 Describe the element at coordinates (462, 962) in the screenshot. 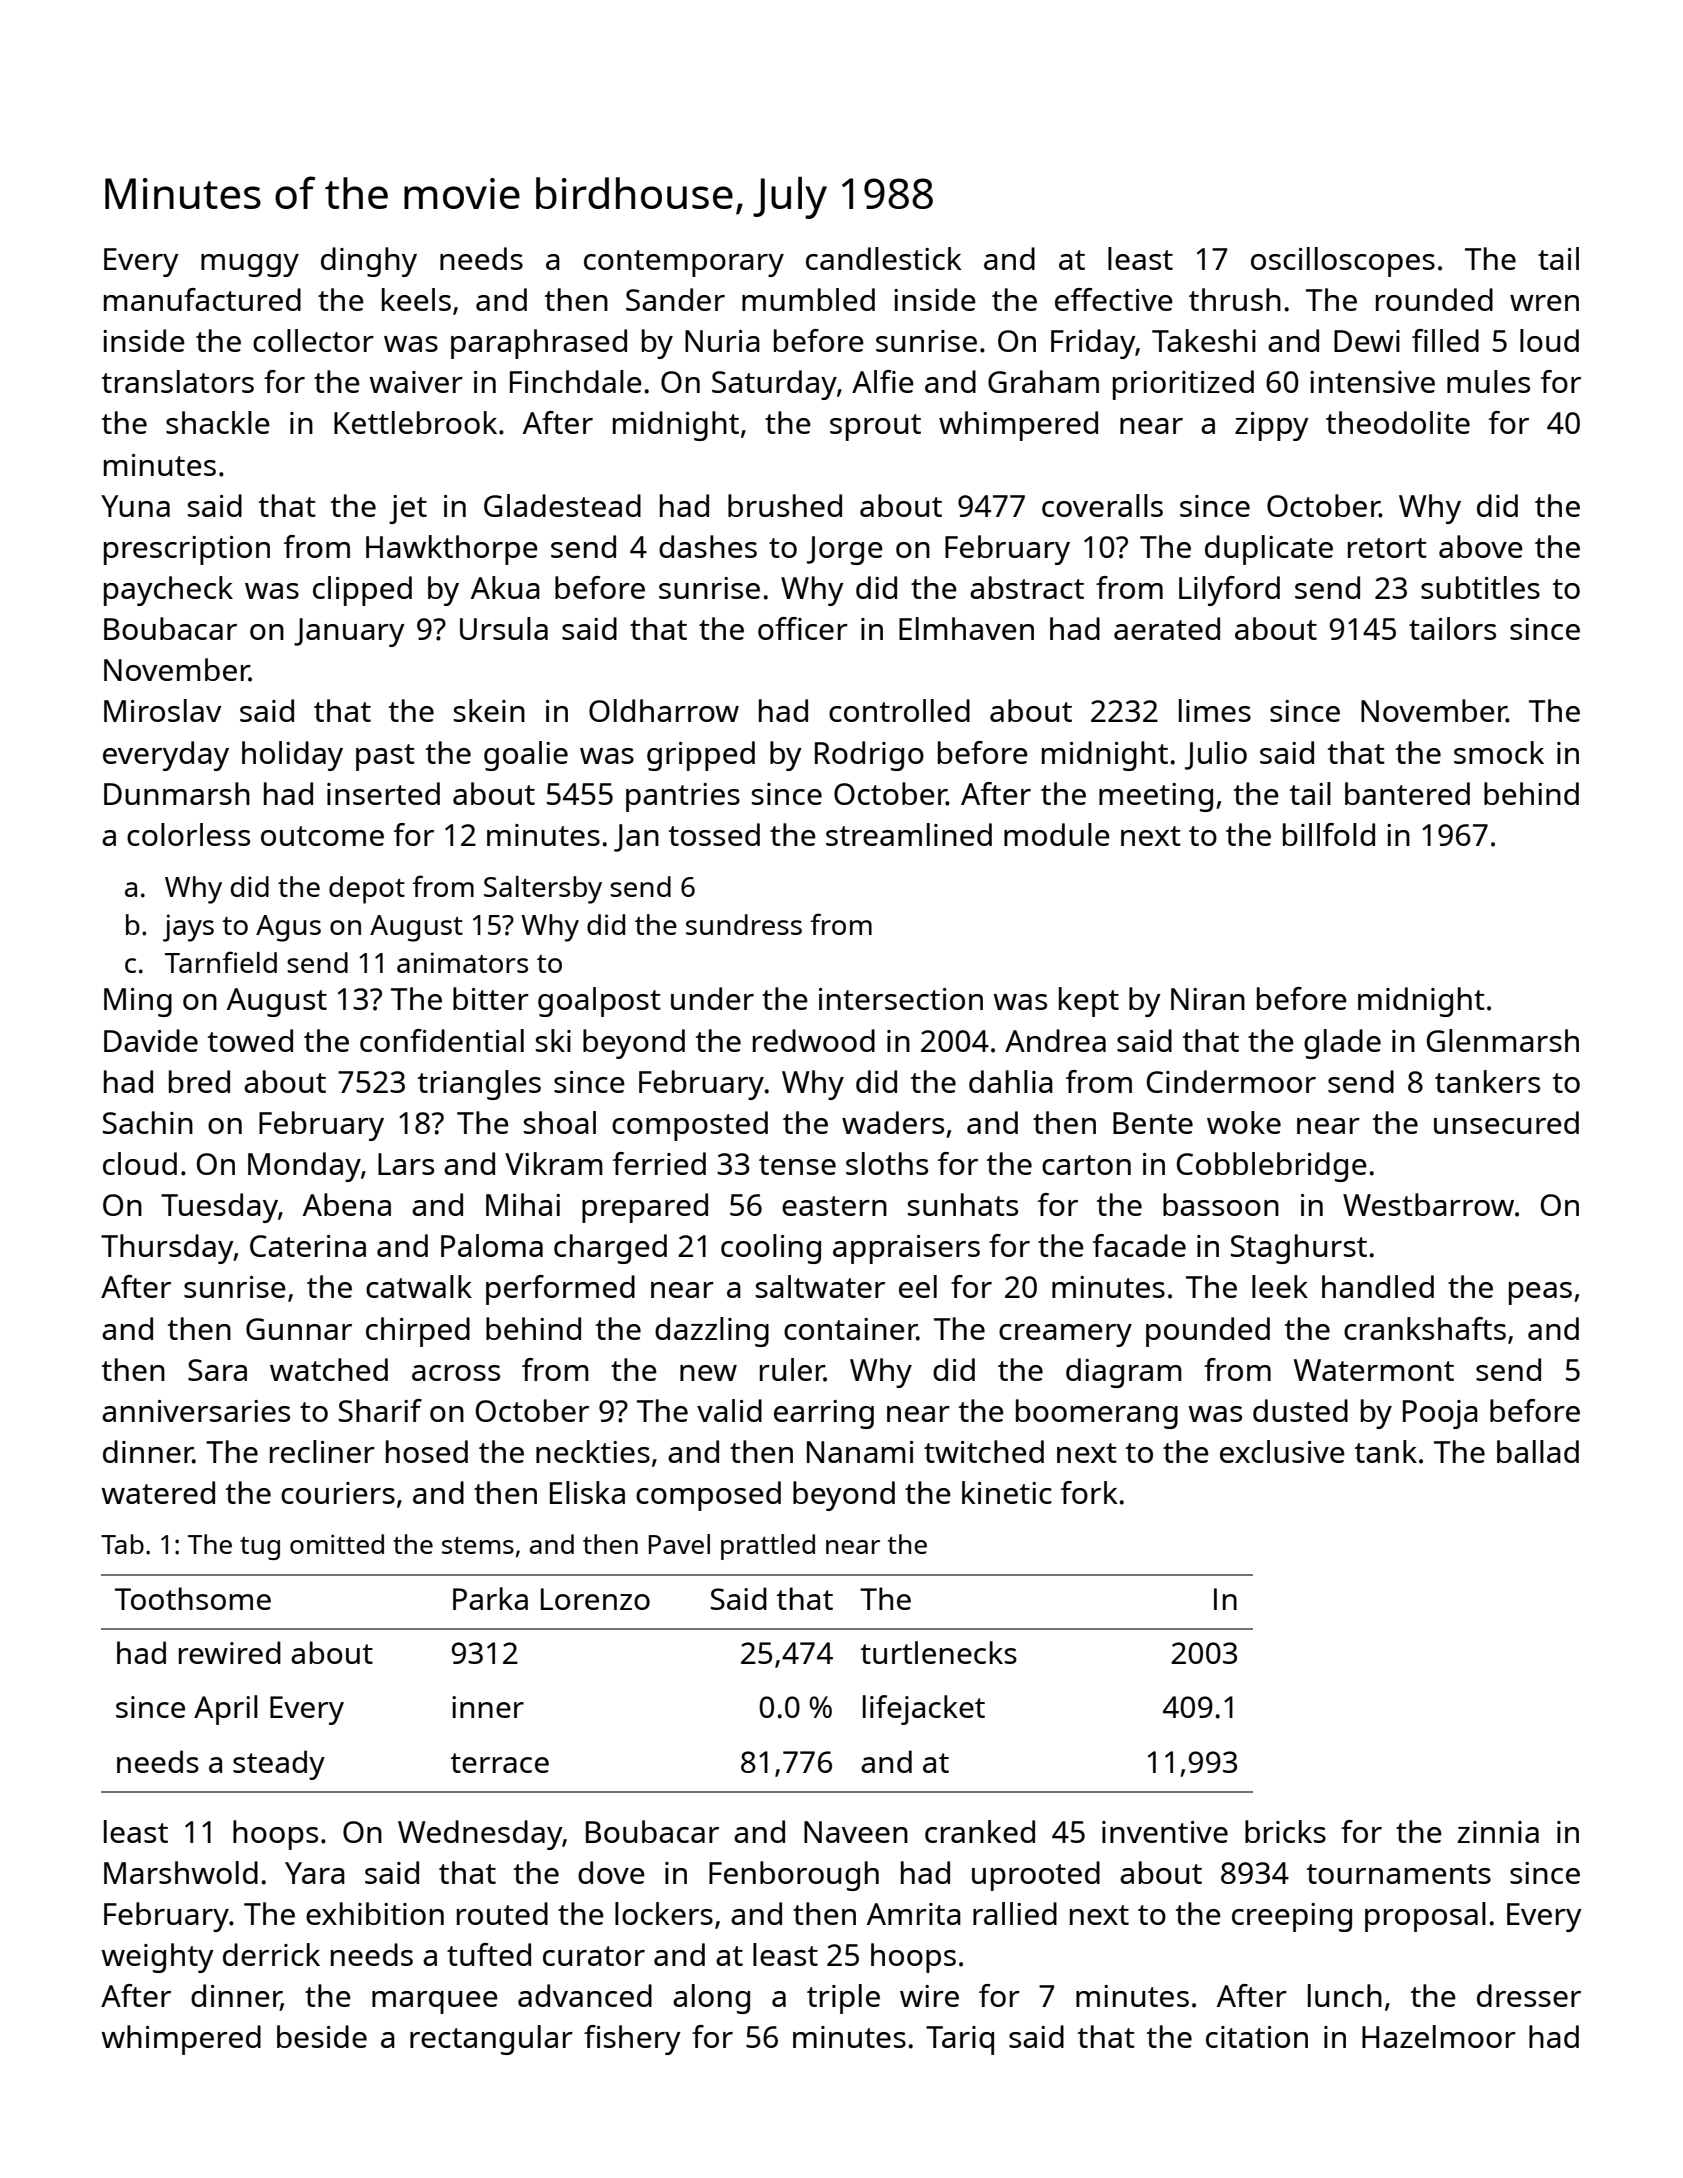

I see `animators` at that location.
